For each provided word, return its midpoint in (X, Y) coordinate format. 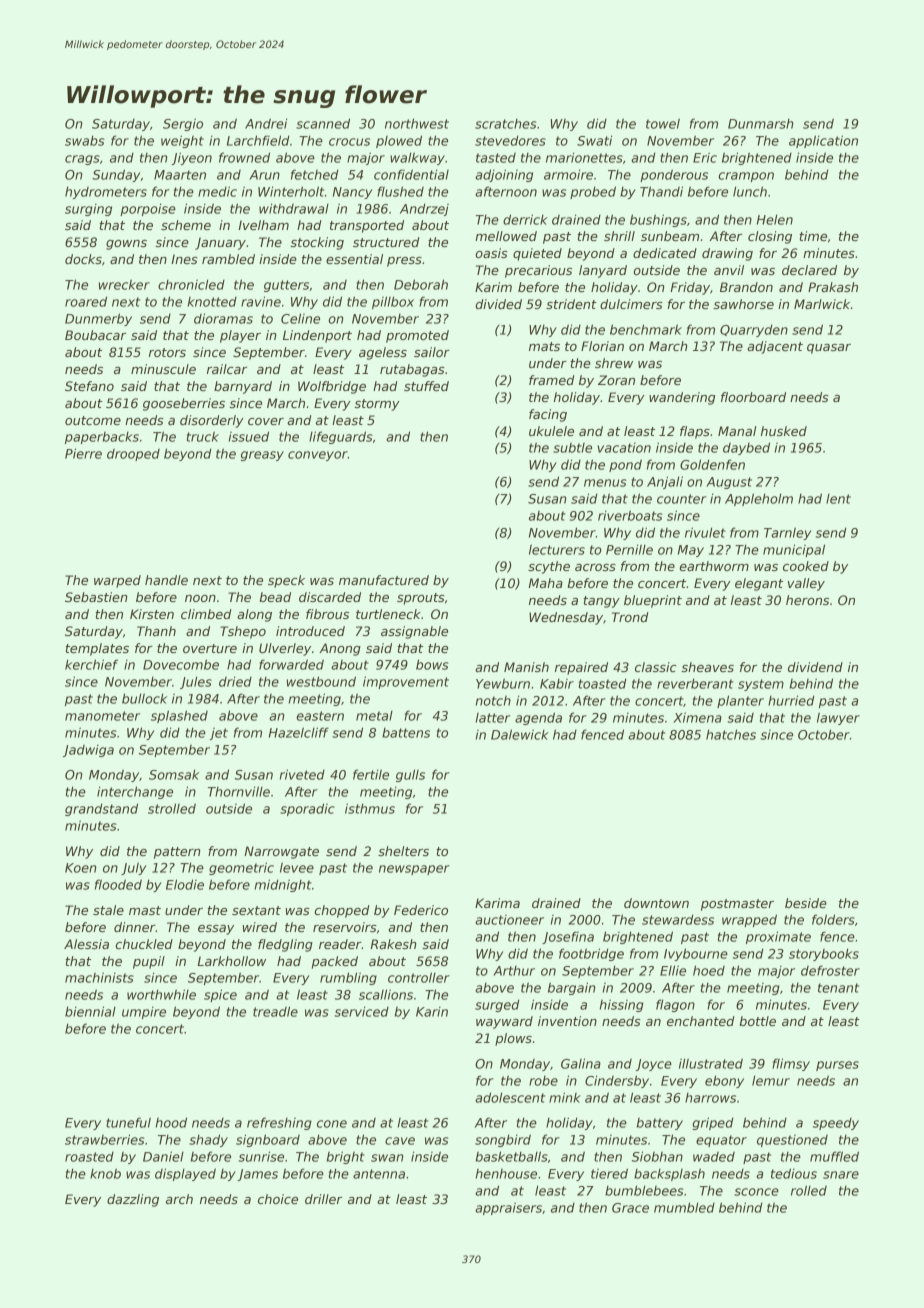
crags (82, 160)
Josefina (568, 937)
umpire (144, 1013)
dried (235, 681)
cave (400, 1141)
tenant (838, 988)
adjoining (504, 175)
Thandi (661, 191)
